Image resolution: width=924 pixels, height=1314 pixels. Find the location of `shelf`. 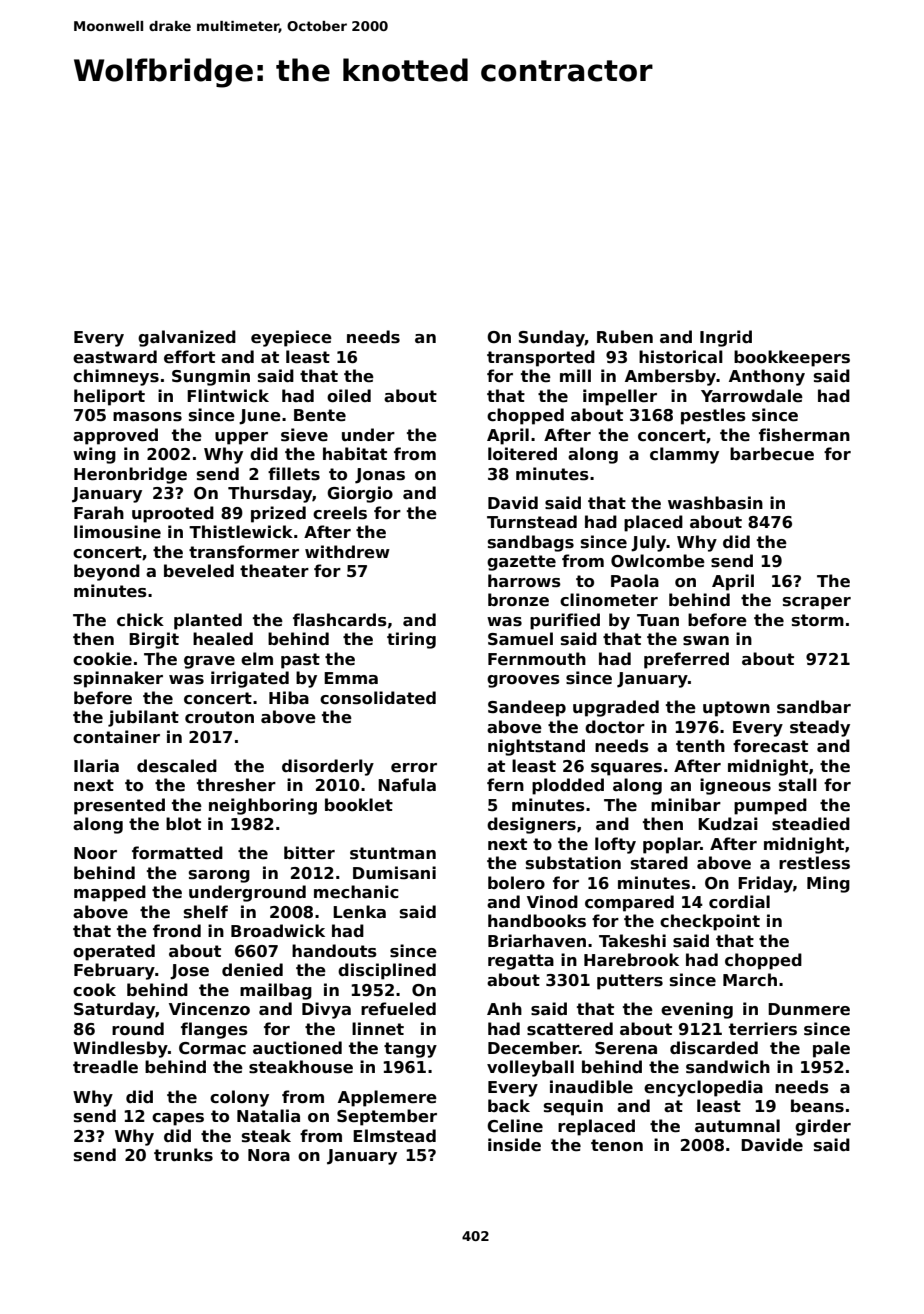

shelf is located at coordinates (206, 912).
